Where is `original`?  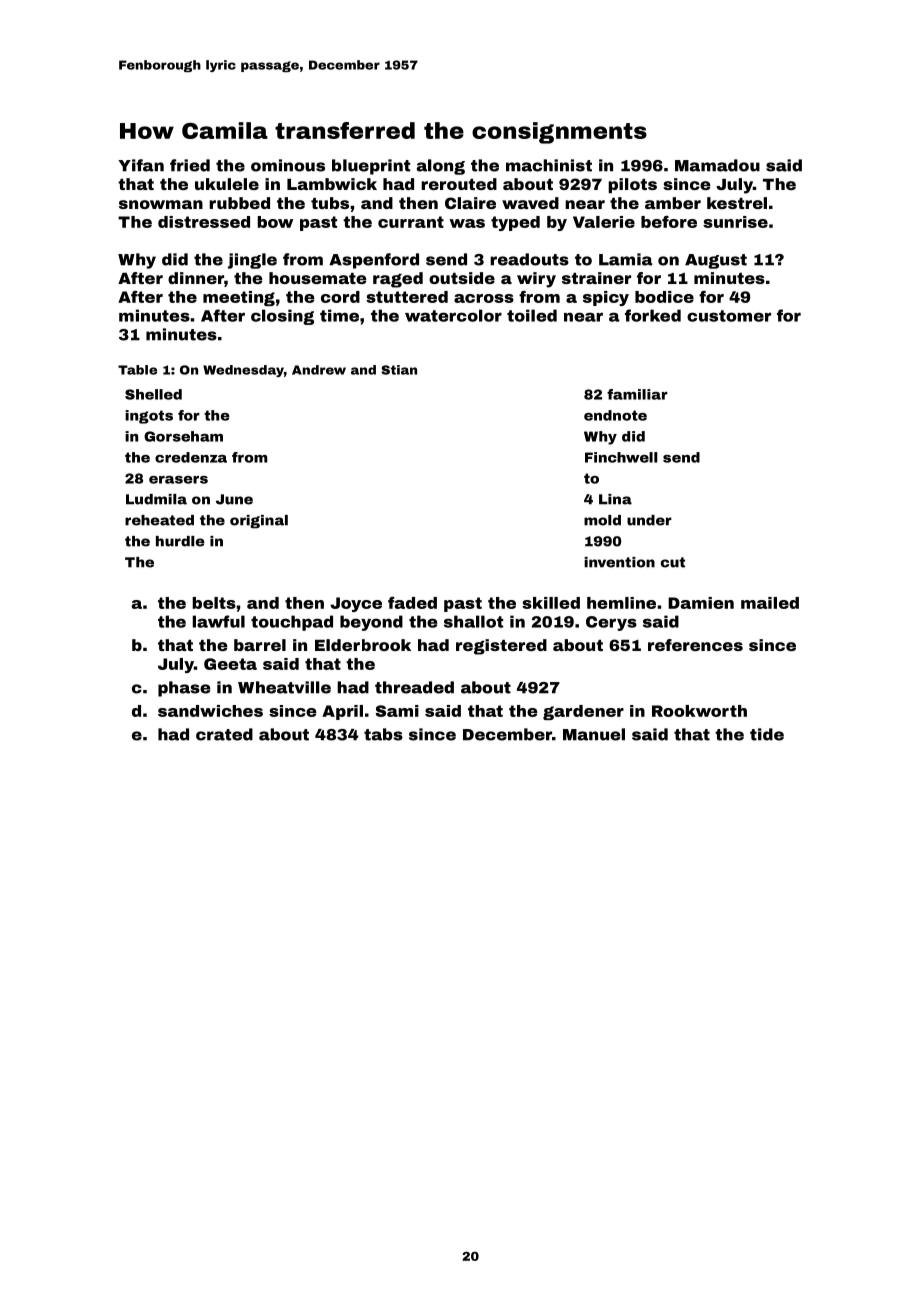
original is located at coordinates (259, 522).
